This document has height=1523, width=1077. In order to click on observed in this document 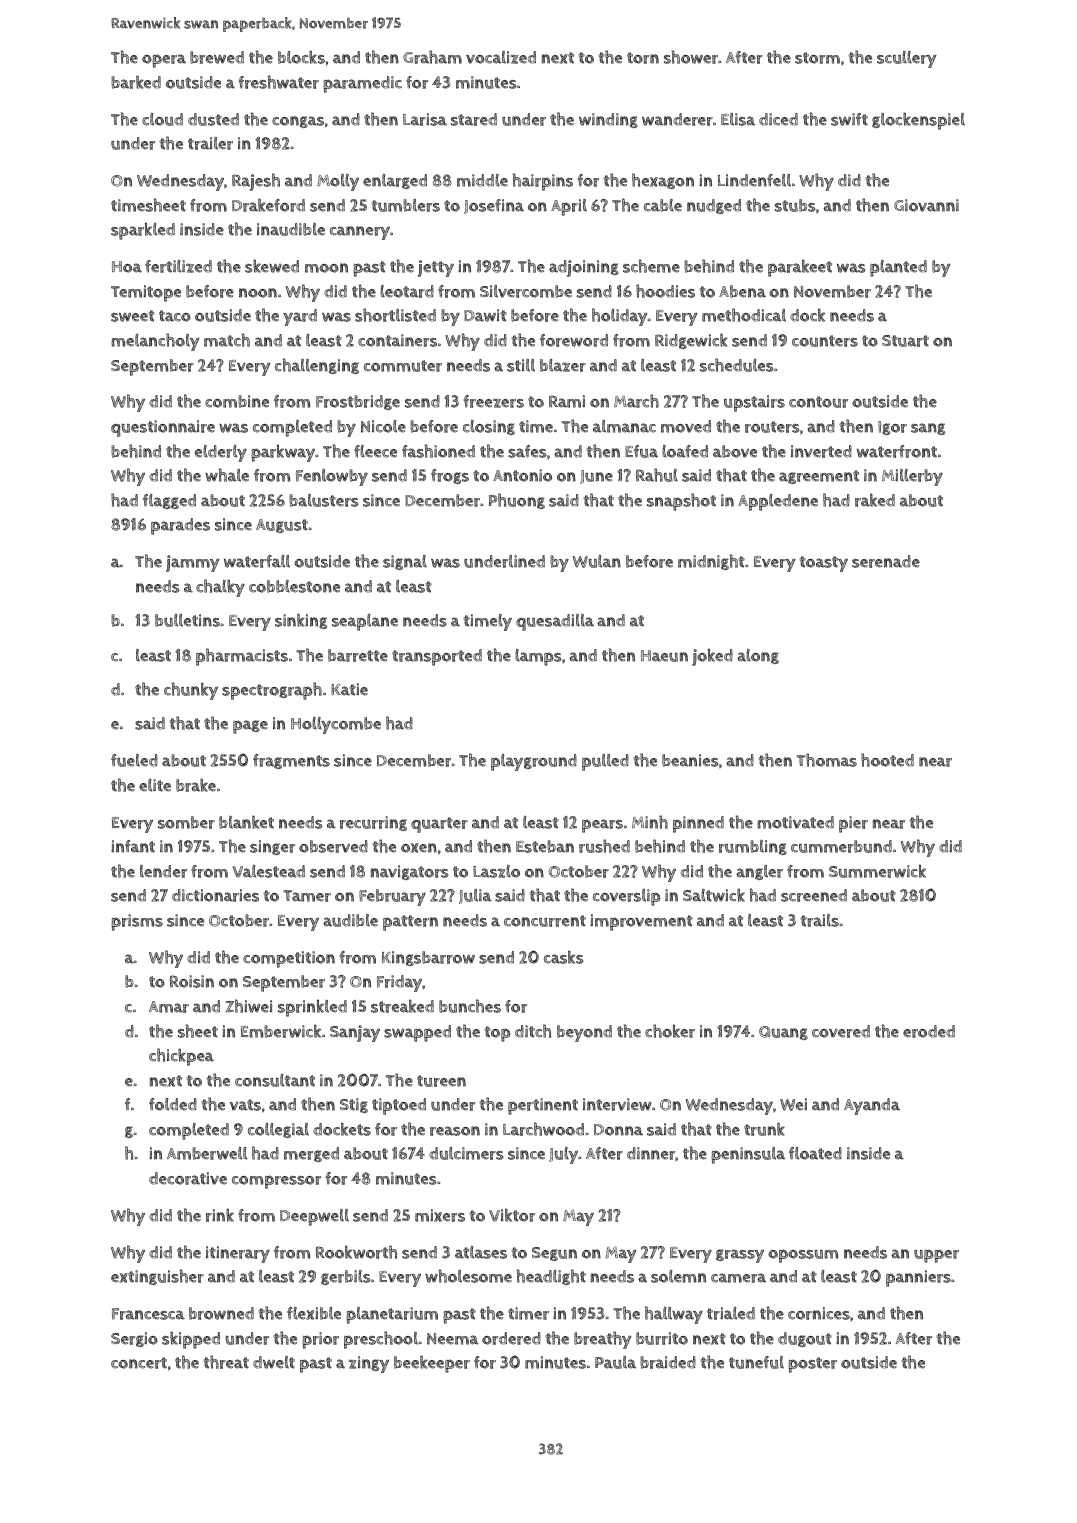, I will do `click(333, 846)`.
